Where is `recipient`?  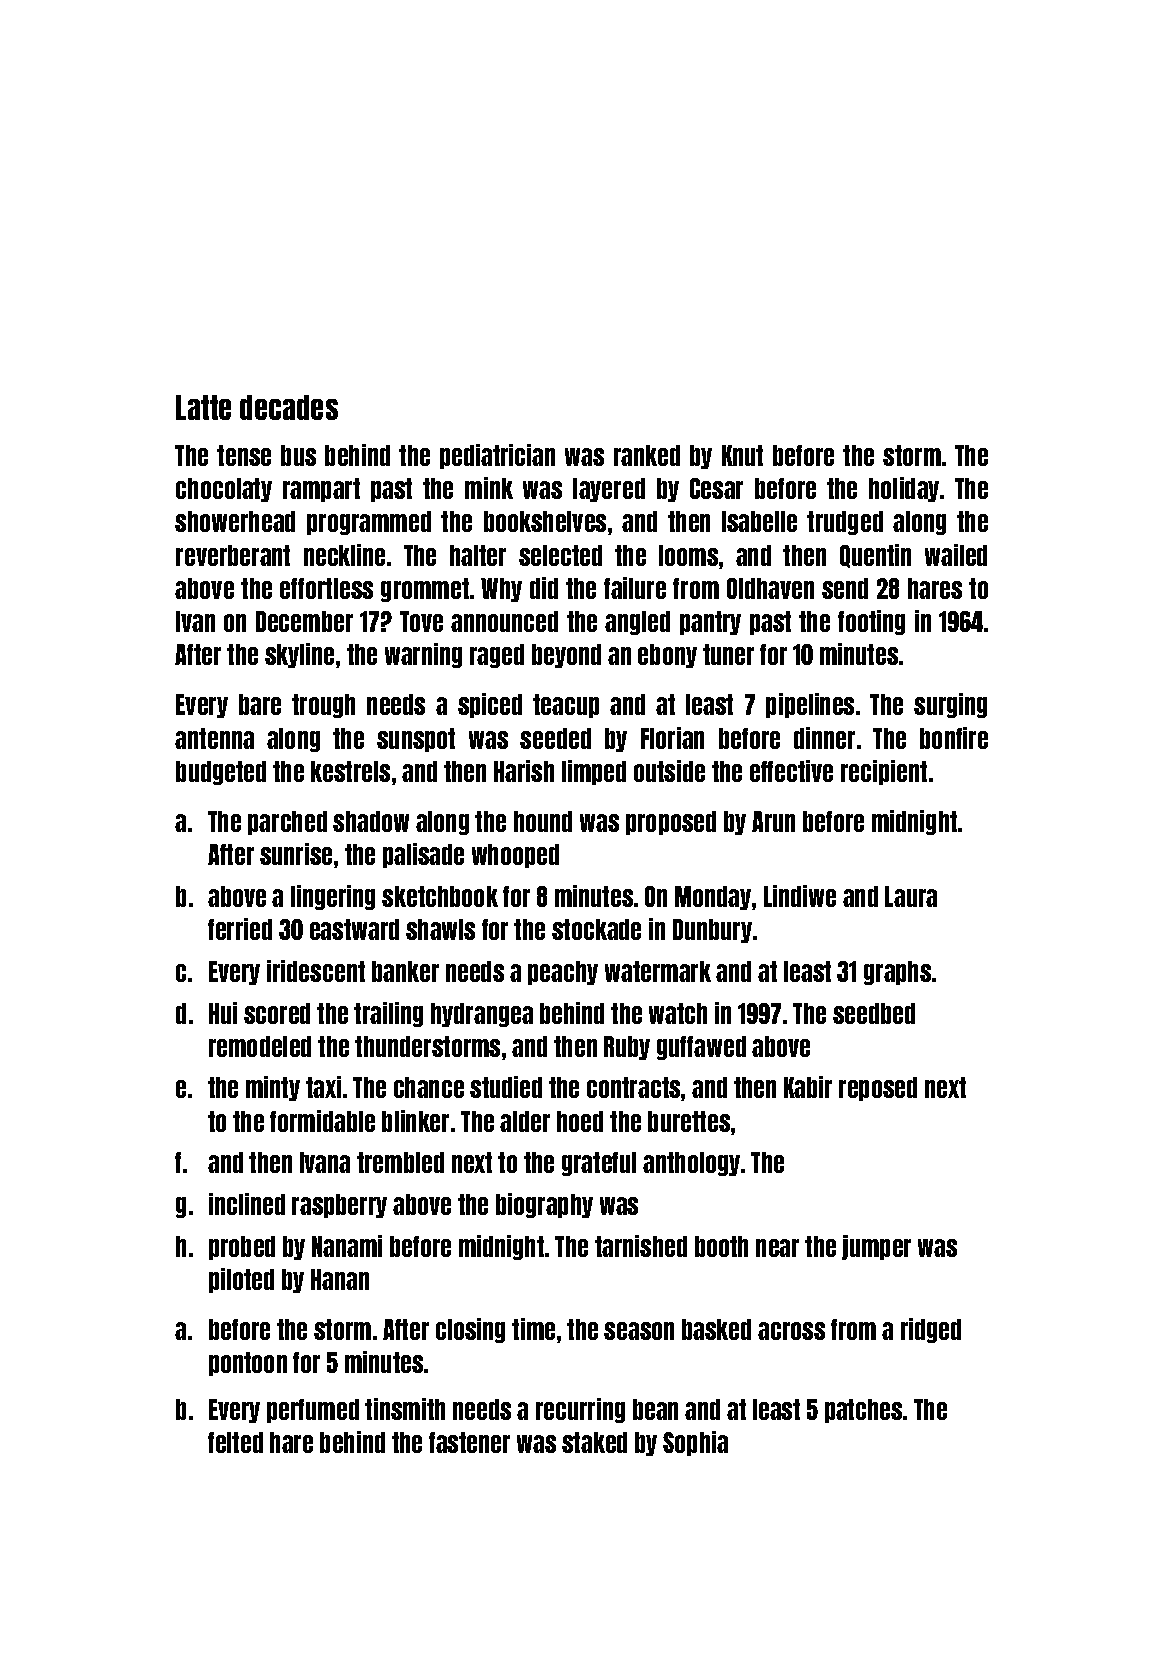 recipient is located at coordinates (884, 772).
